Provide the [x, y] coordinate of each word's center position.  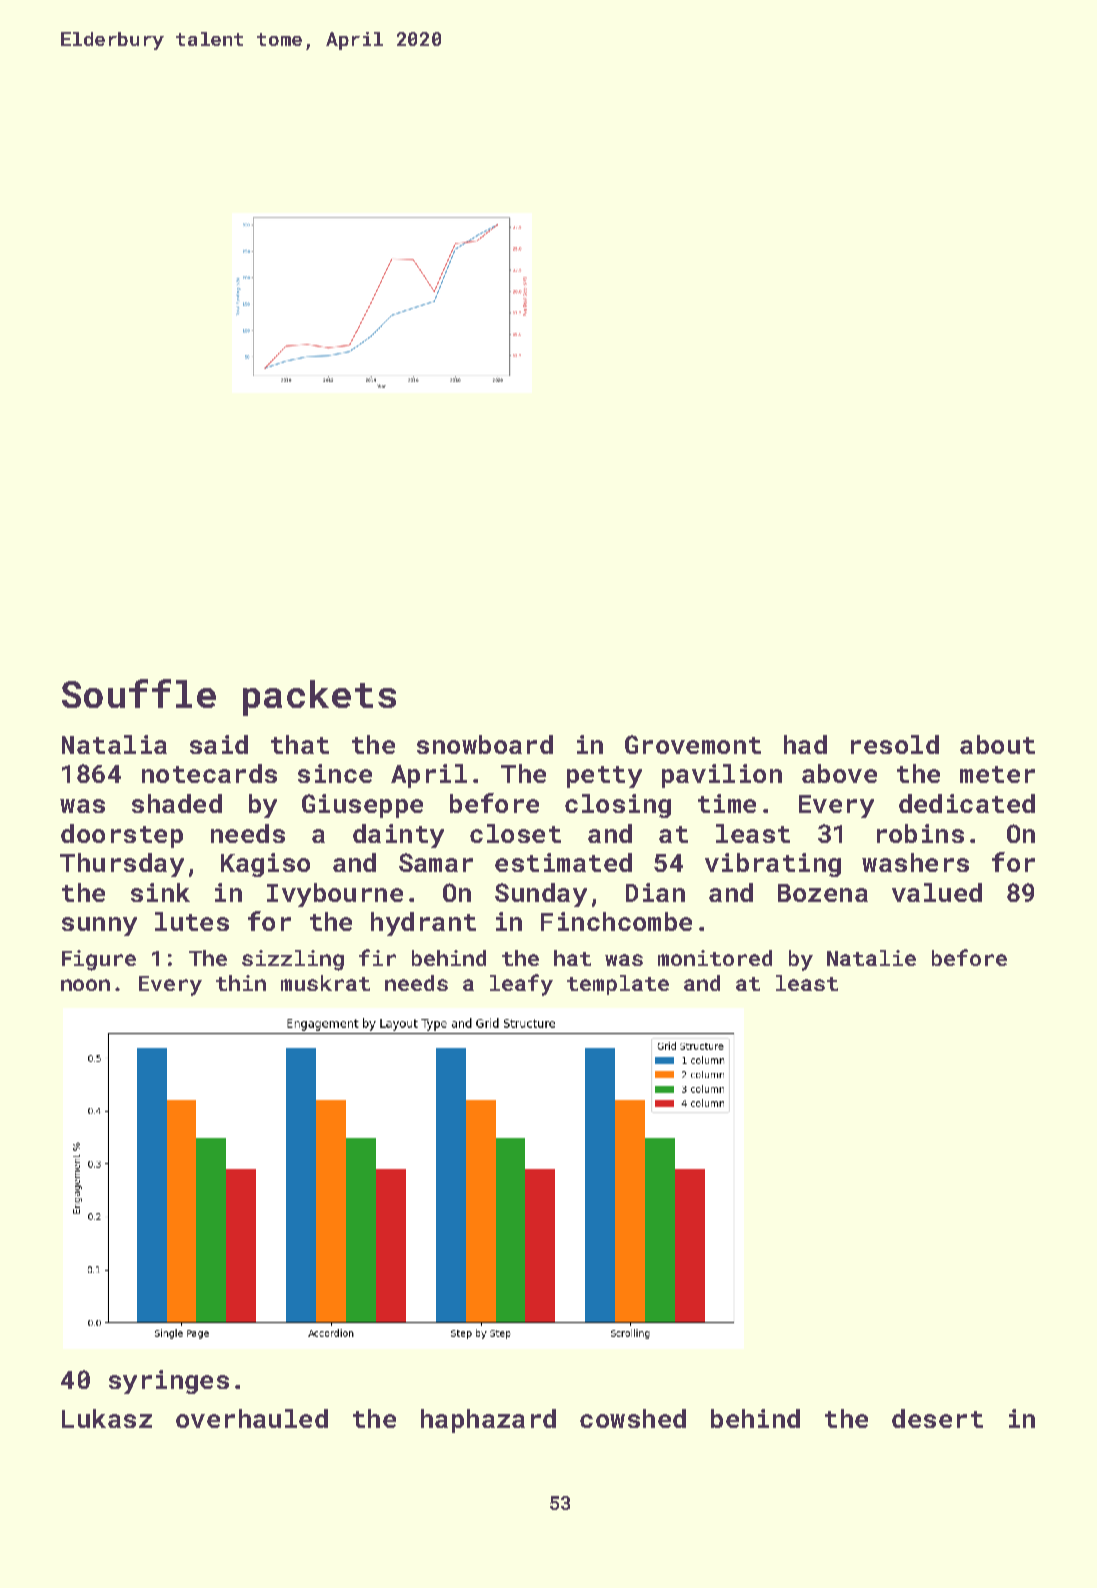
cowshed [633, 1418]
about [997, 744]
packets [319, 698]
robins [920, 833]
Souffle [139, 693]
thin [241, 983]
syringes [169, 1382]
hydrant [423, 924]
